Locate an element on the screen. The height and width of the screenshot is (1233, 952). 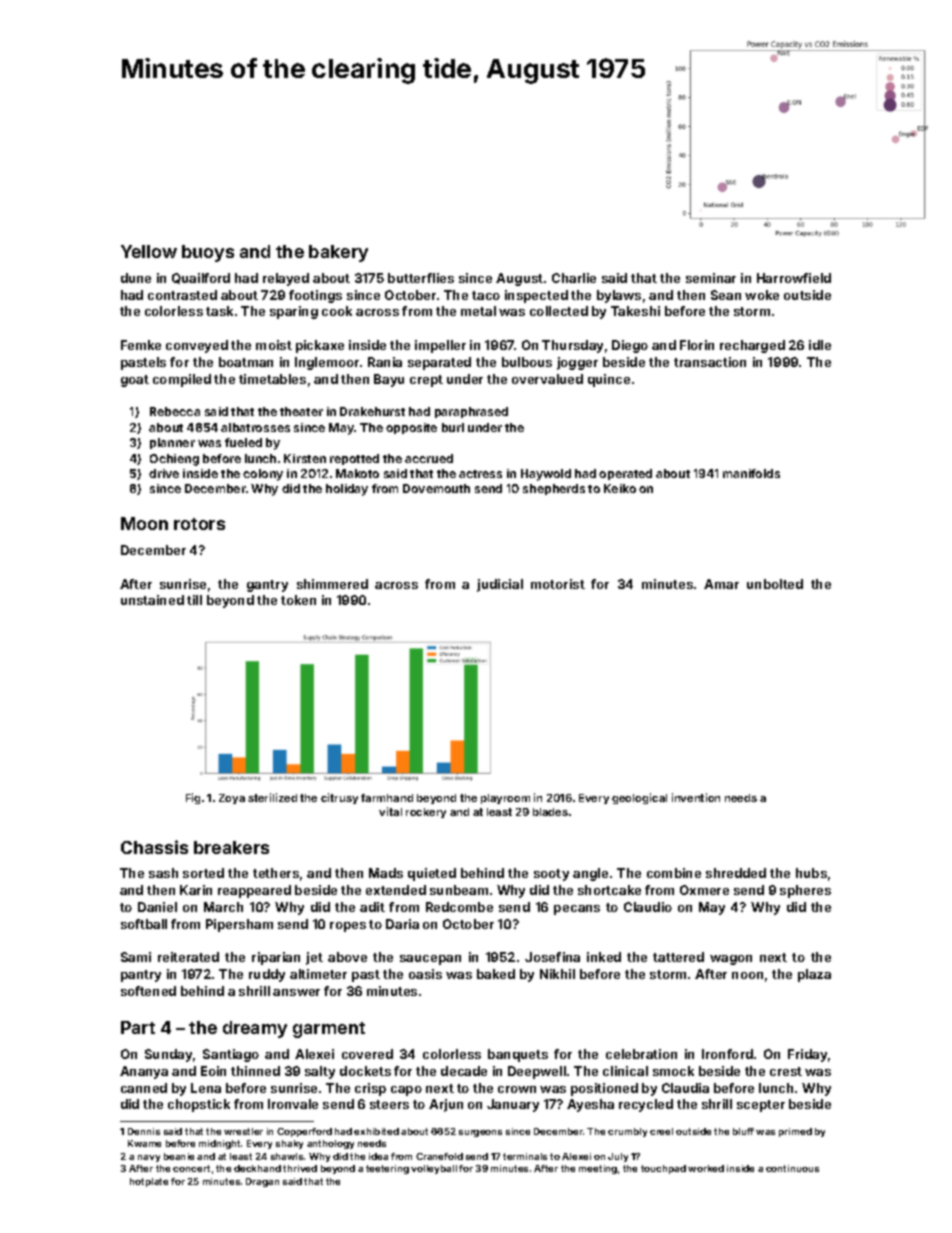
deckhand is located at coordinates (257, 1168).
